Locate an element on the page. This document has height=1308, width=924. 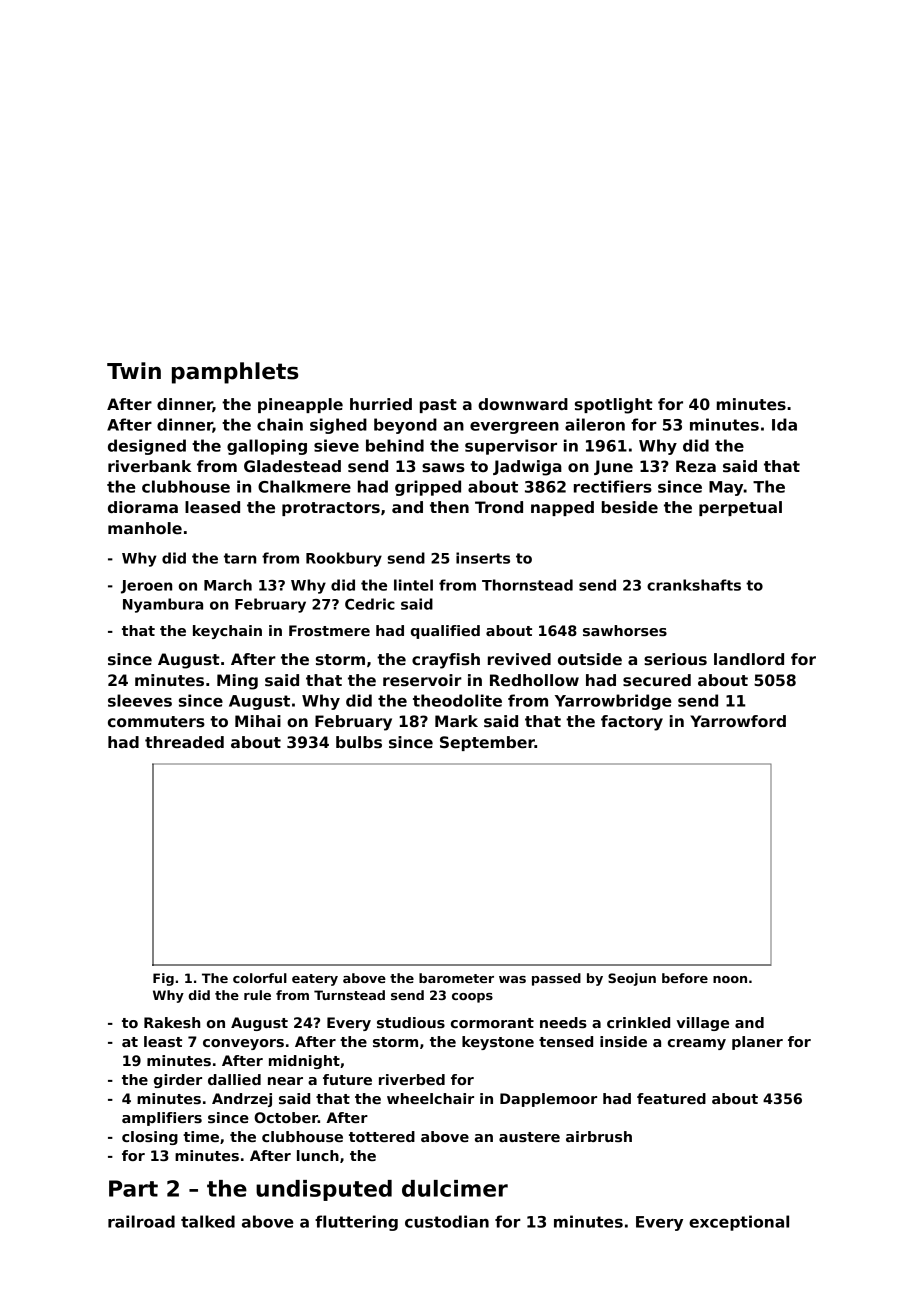
bulbs is located at coordinates (359, 742).
